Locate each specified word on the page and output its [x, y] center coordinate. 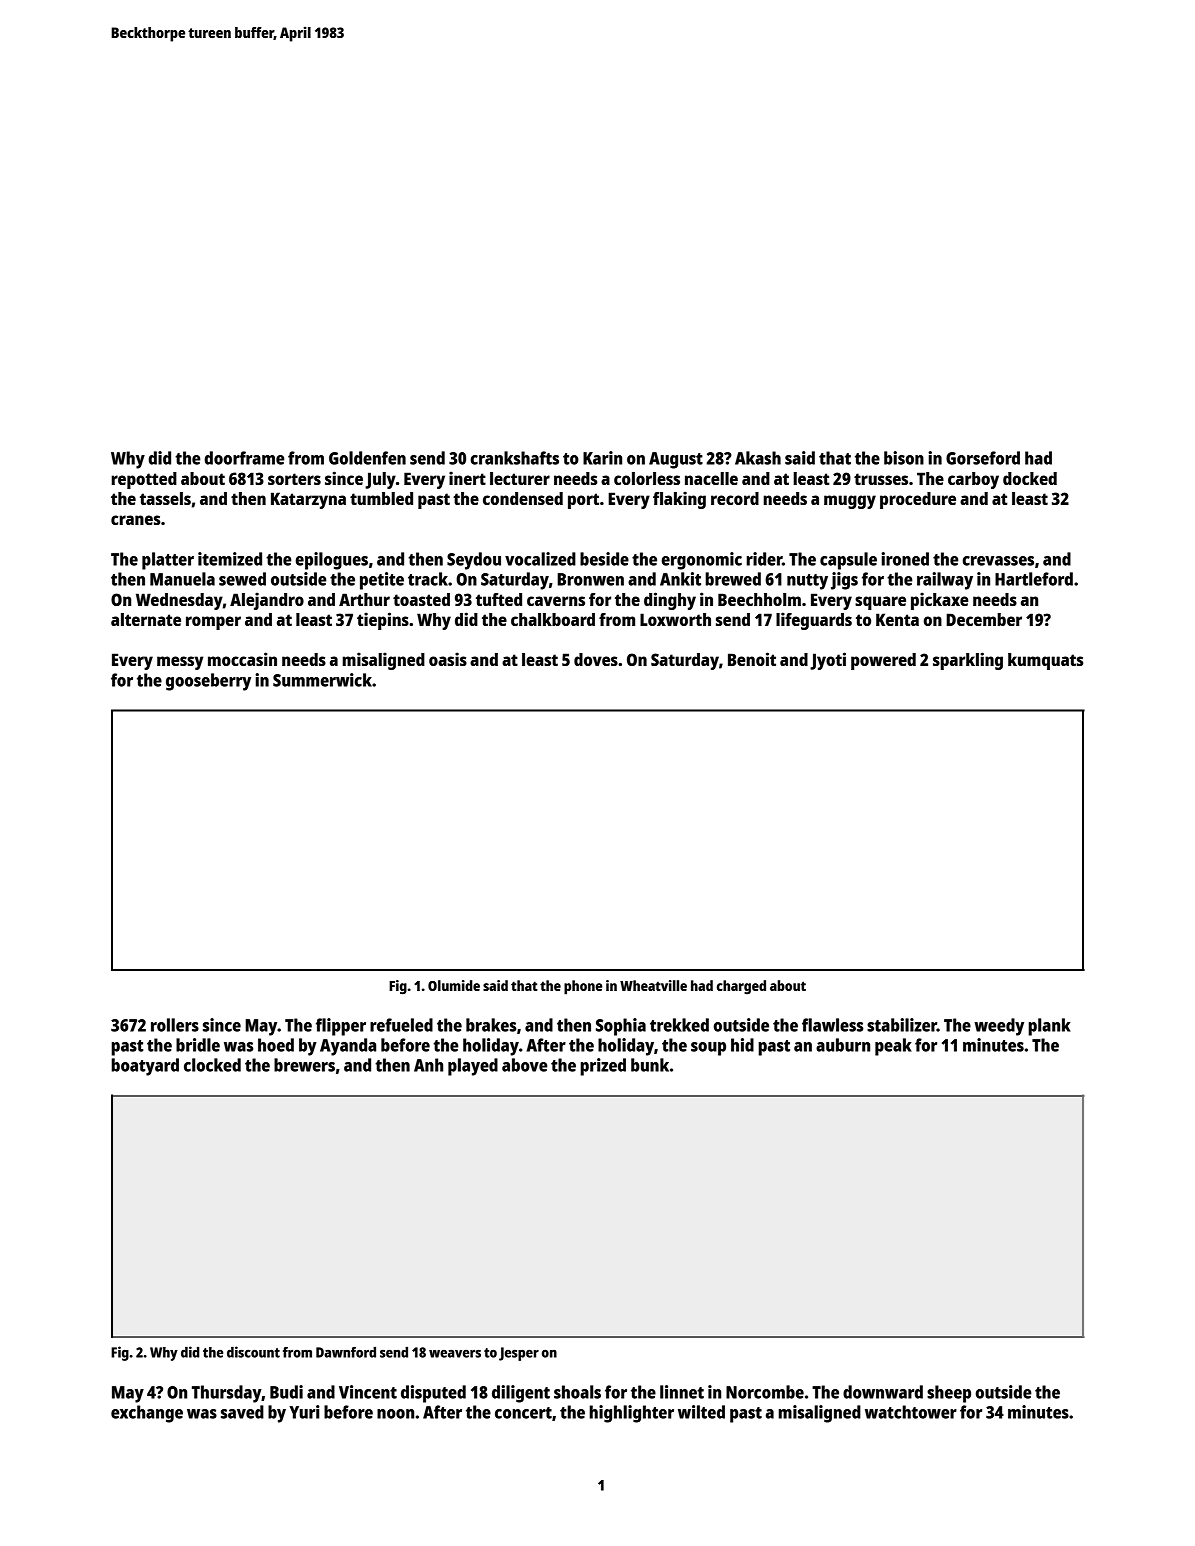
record [735, 498]
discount [253, 1352]
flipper [341, 1027]
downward [883, 1392]
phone [583, 987]
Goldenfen [367, 458]
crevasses [998, 561]
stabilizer [902, 1025]
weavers [455, 1353]
